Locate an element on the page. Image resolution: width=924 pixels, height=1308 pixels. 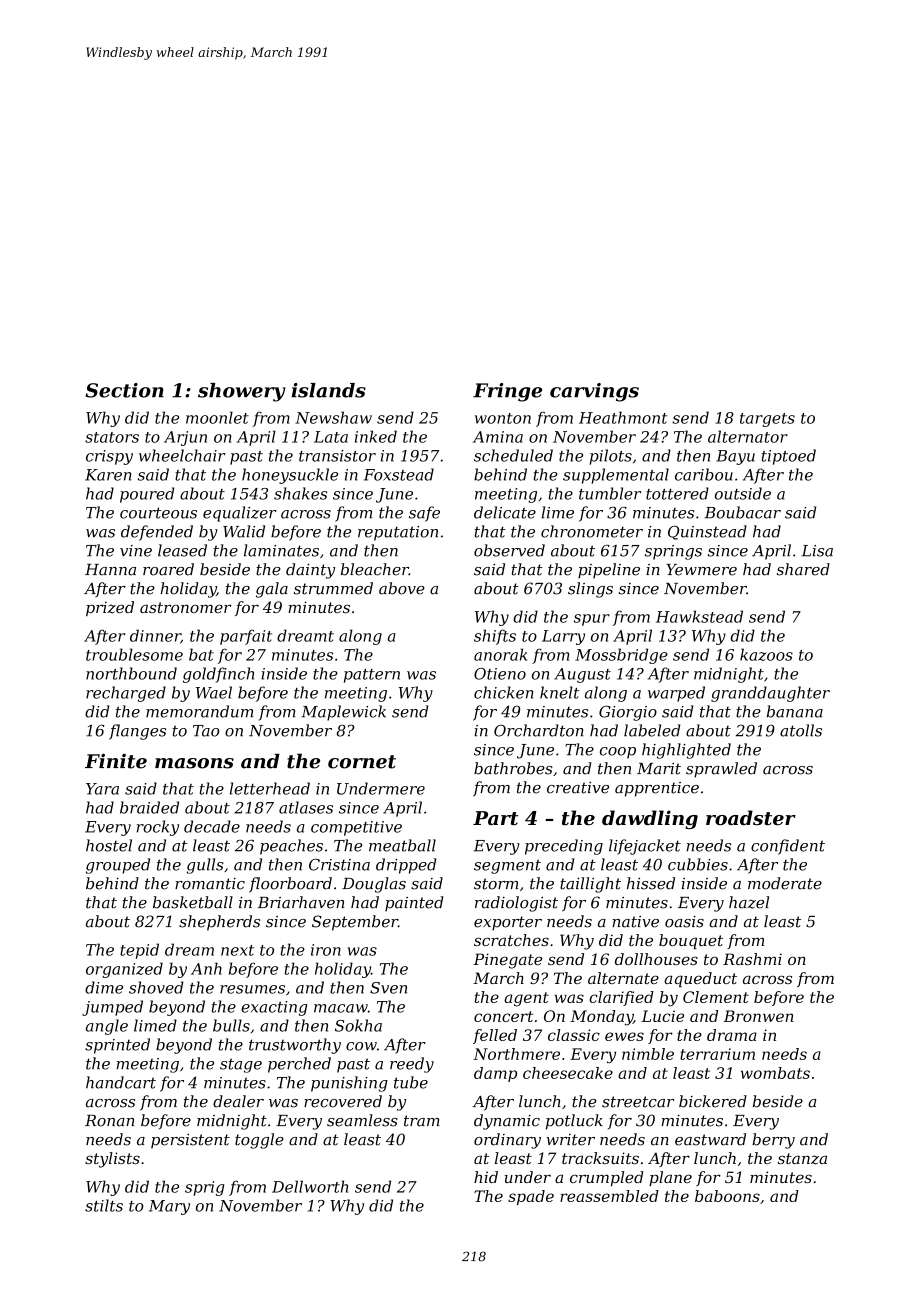
granddaughter is located at coordinates (770, 694).
